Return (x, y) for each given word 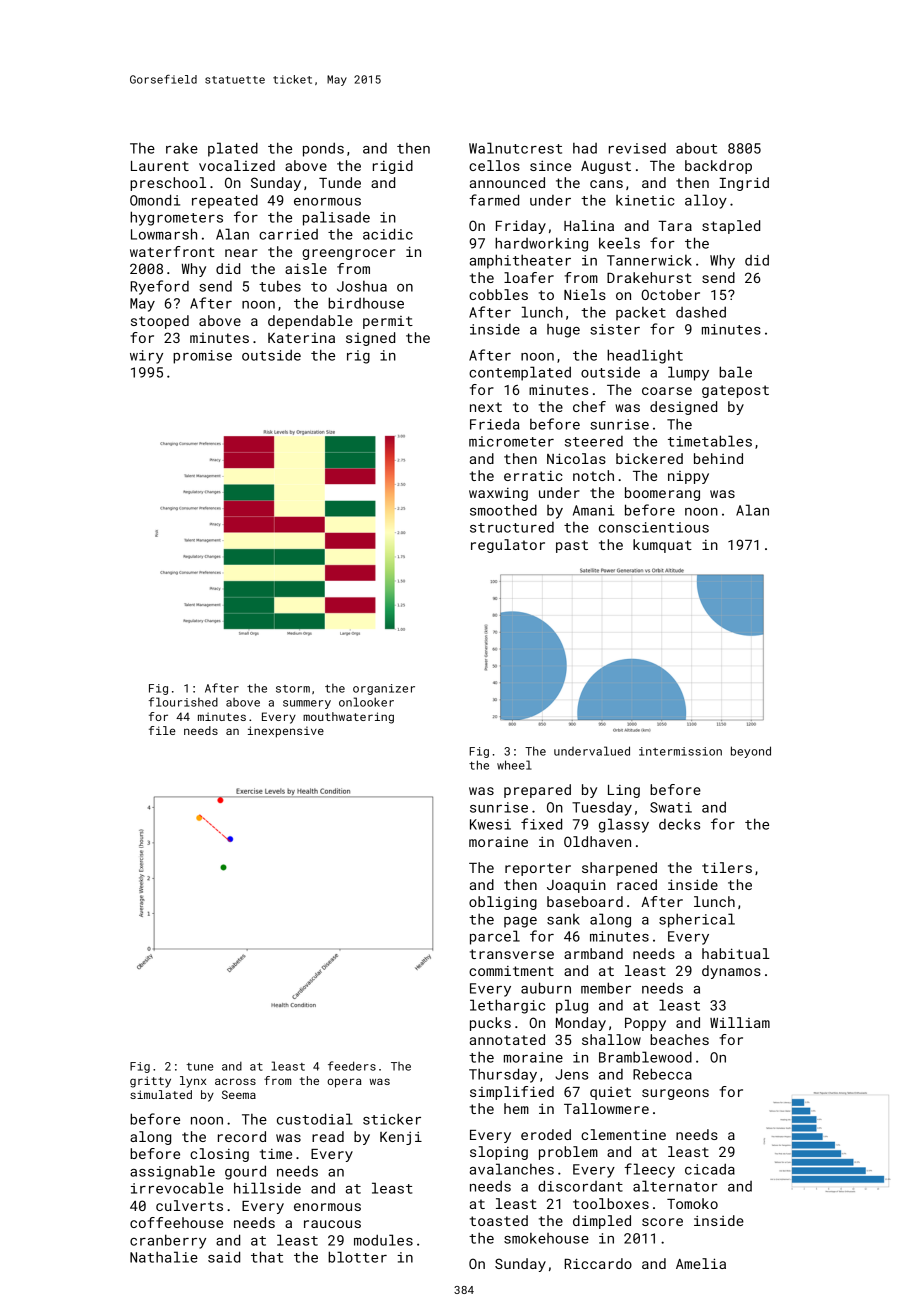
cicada (710, 1169)
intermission (680, 751)
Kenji (401, 1138)
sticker (392, 1119)
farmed (494, 200)
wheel (514, 765)
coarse (667, 391)
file (162, 730)
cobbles (498, 294)
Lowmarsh (164, 234)
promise (202, 357)
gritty (150, 1082)
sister (615, 329)
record (242, 1136)
